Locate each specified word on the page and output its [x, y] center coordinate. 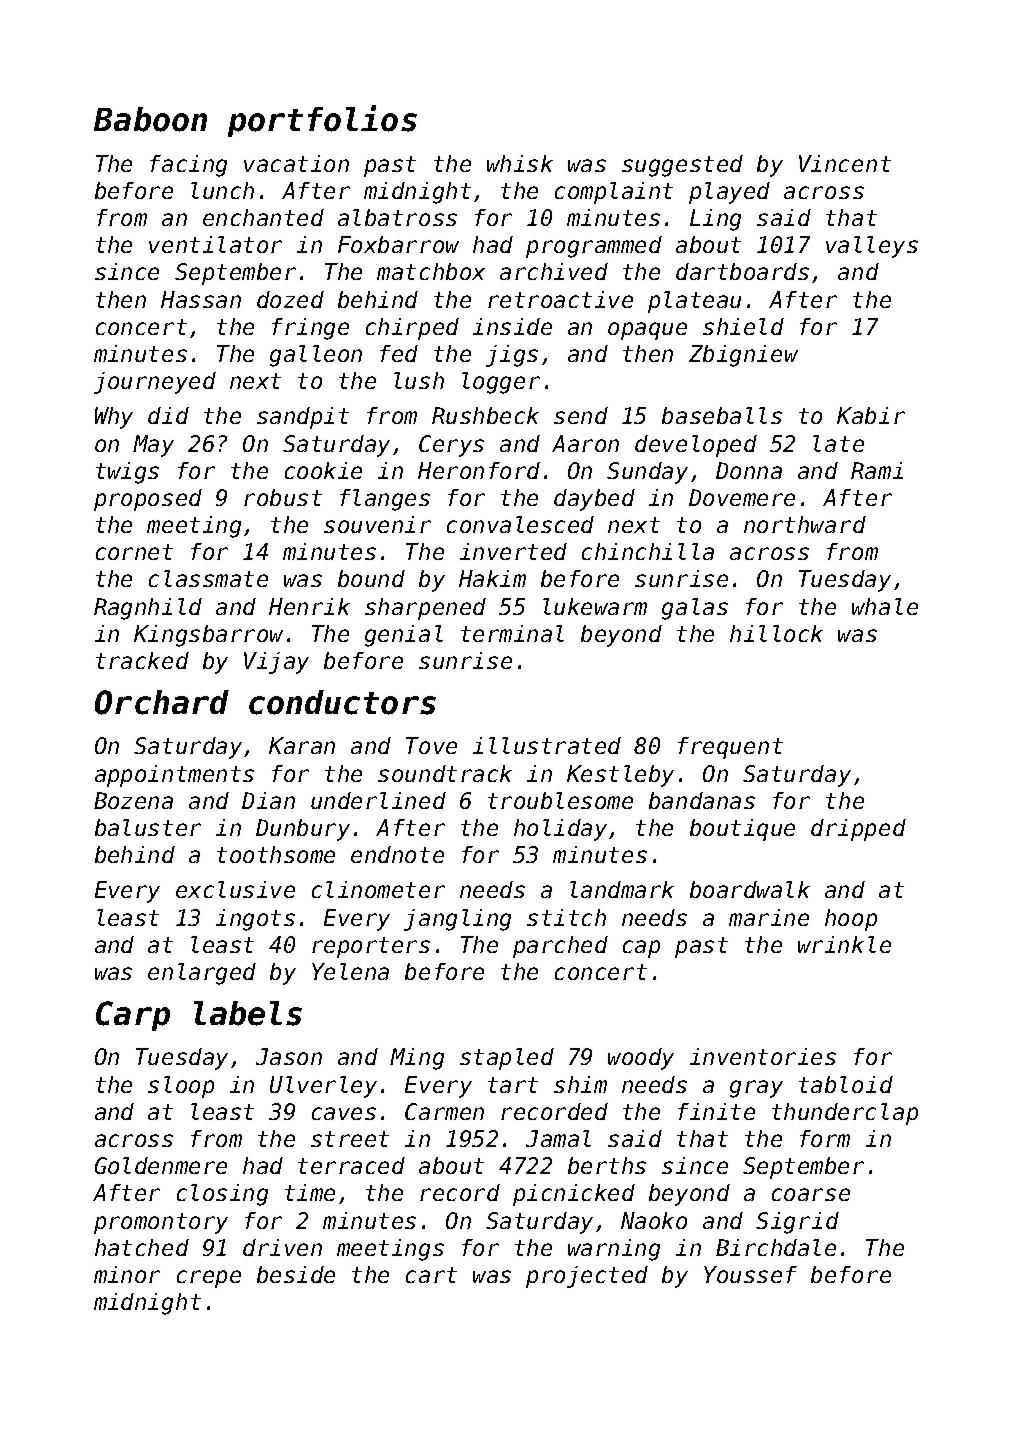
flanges [385, 500]
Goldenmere [161, 1165]
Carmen [444, 1111]
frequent [730, 748]
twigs [127, 473]
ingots [255, 920]
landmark [622, 889]
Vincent [845, 163]
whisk [520, 163]
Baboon [150, 119]
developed [696, 446]
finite [716, 1111]
